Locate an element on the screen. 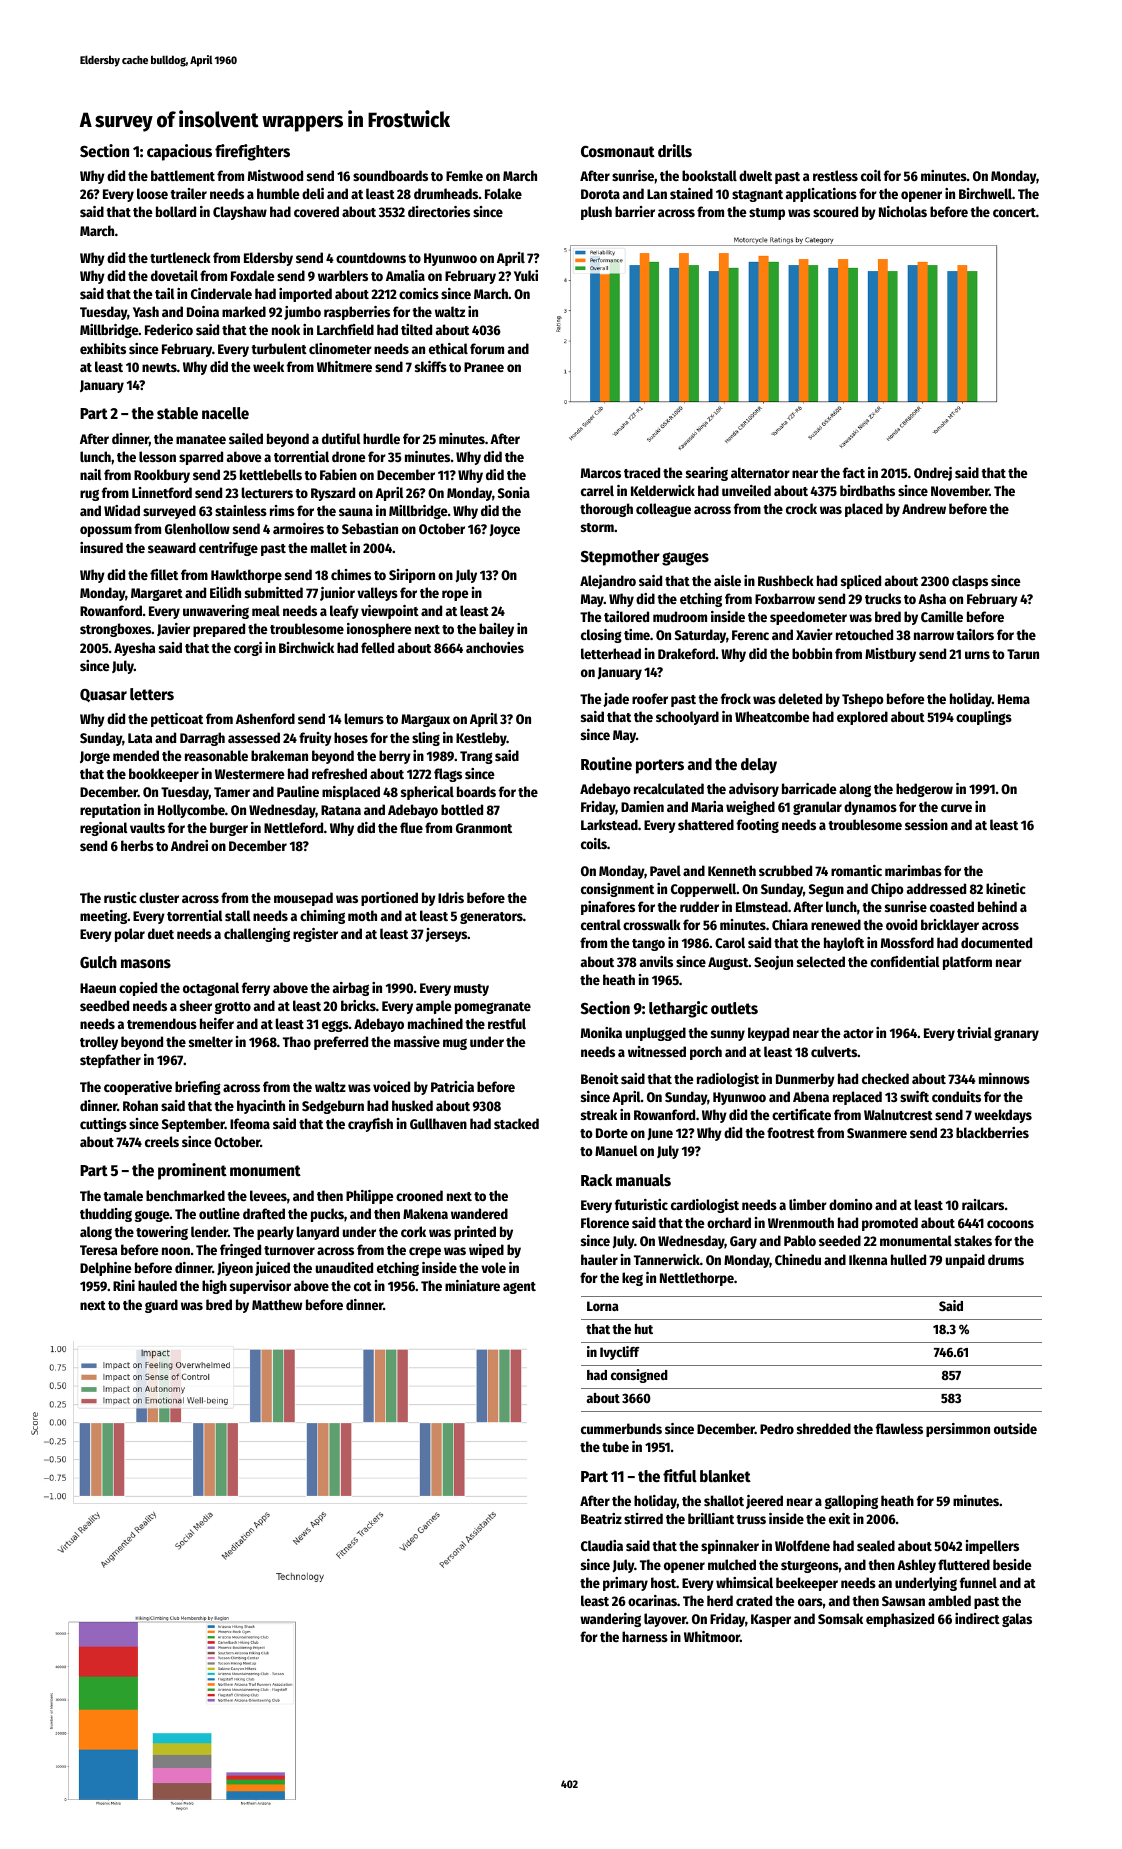 Image resolution: width=1122 pixels, height=1849 pixels. barrier is located at coordinates (635, 211).
